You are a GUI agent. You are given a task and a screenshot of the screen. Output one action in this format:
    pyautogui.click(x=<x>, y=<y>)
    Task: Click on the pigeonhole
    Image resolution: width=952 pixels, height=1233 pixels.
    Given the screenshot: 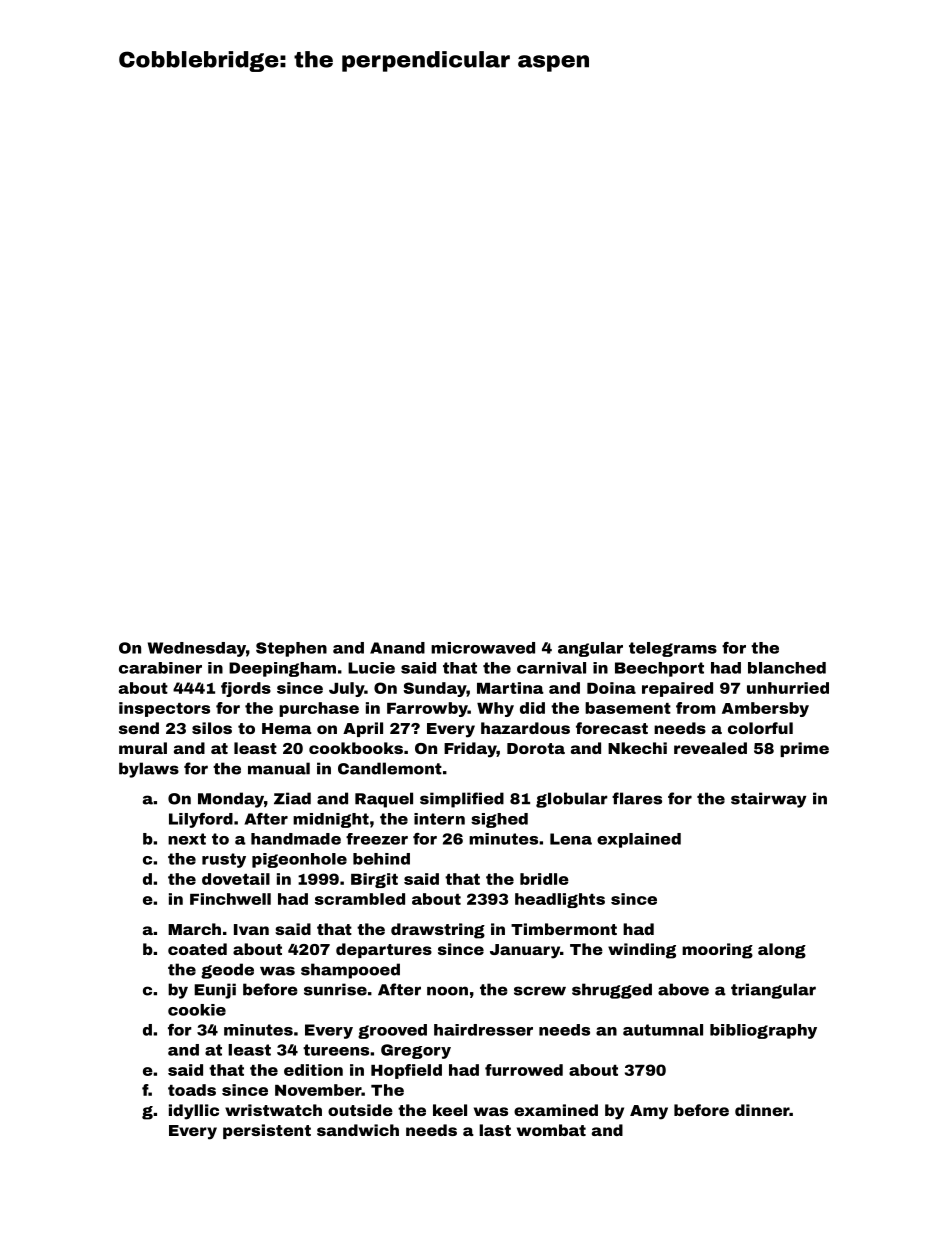 What is the action you would take?
    pyautogui.click(x=299, y=860)
